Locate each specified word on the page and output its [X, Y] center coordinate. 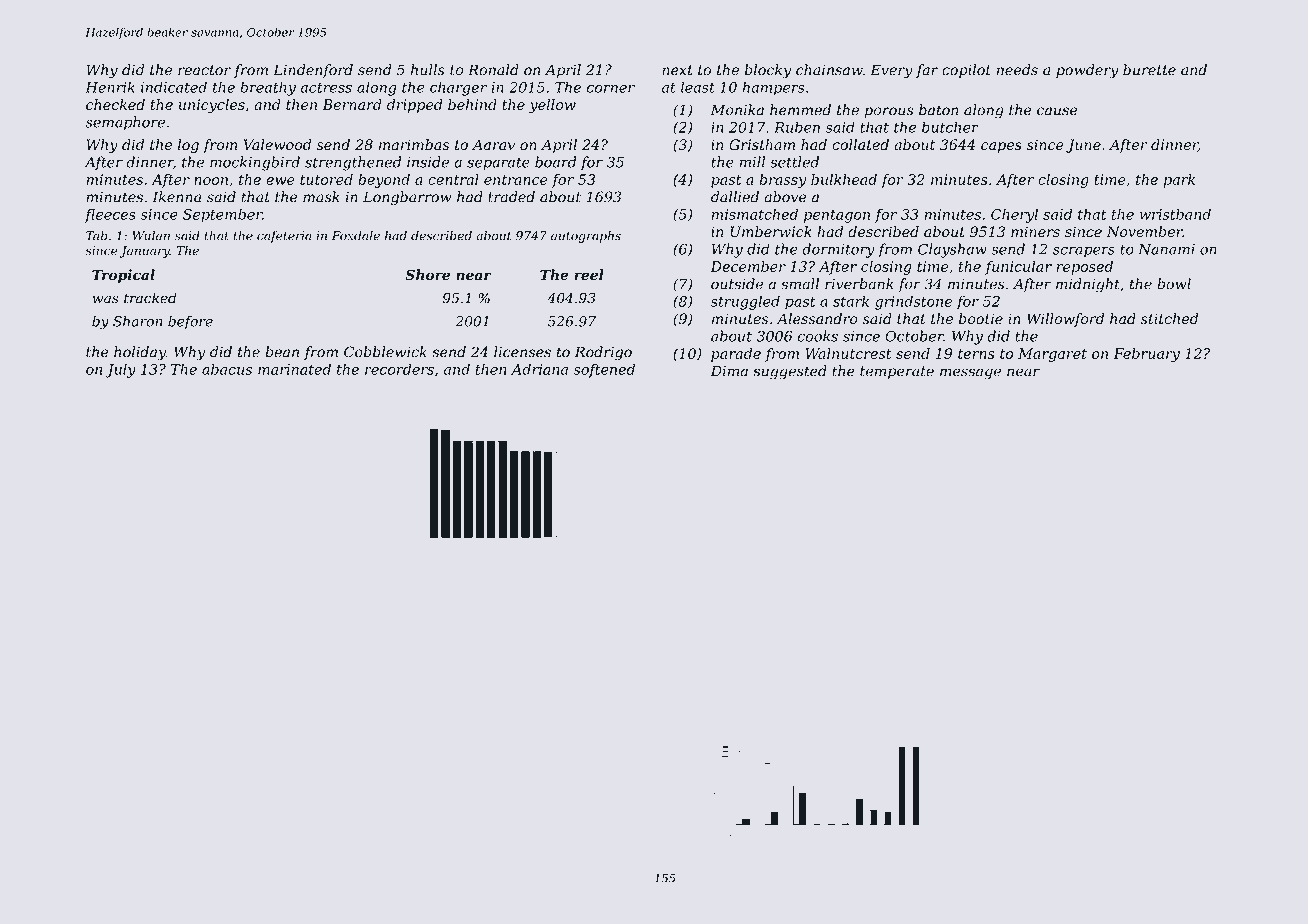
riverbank [859, 284]
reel [589, 274]
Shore [427, 274]
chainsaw [829, 70]
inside [428, 162]
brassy [782, 181]
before [190, 322]
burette [1149, 70]
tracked [150, 298]
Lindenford [313, 71]
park [1179, 181]
